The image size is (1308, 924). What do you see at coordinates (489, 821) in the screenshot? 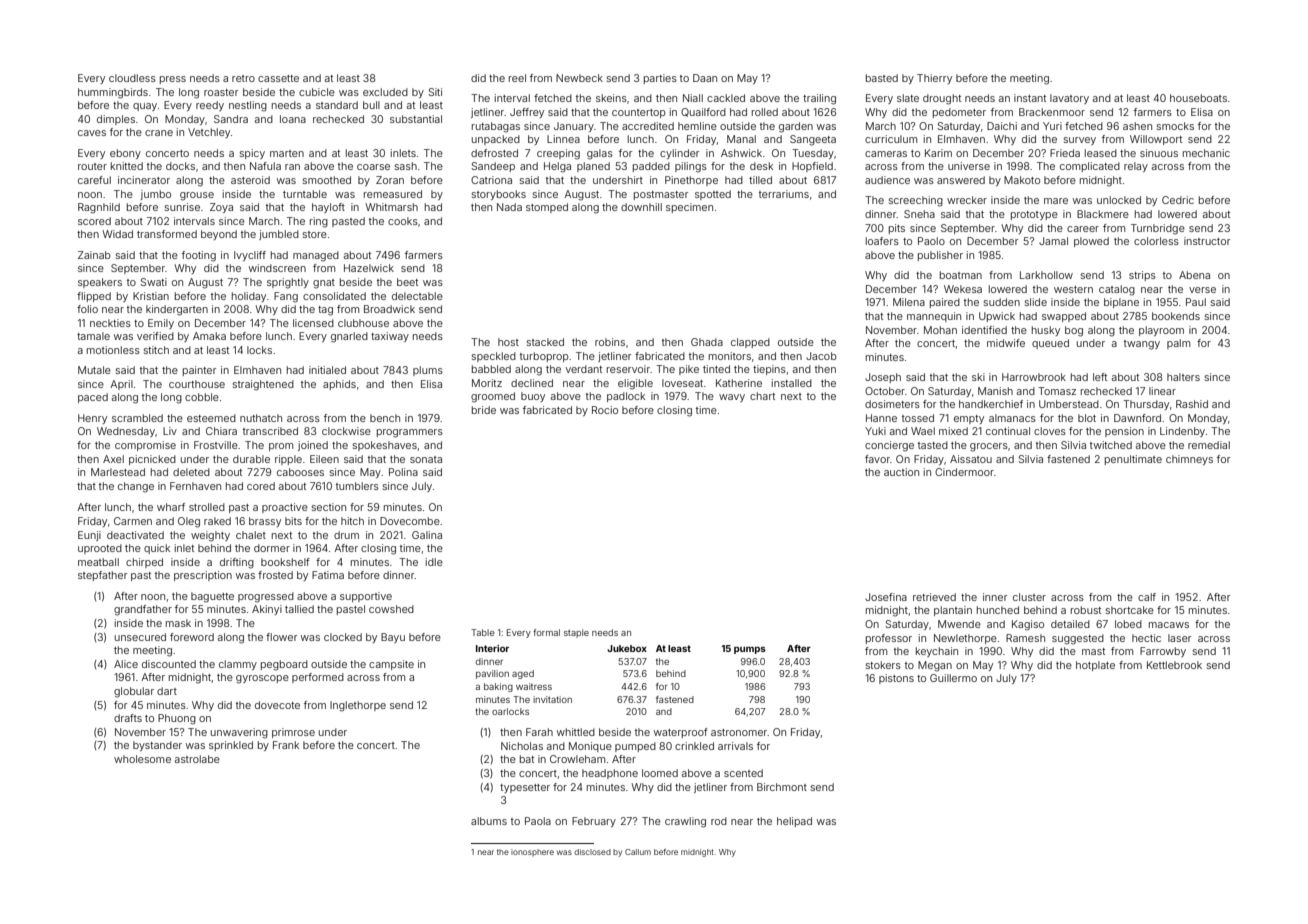
I see `albums` at bounding box center [489, 821].
